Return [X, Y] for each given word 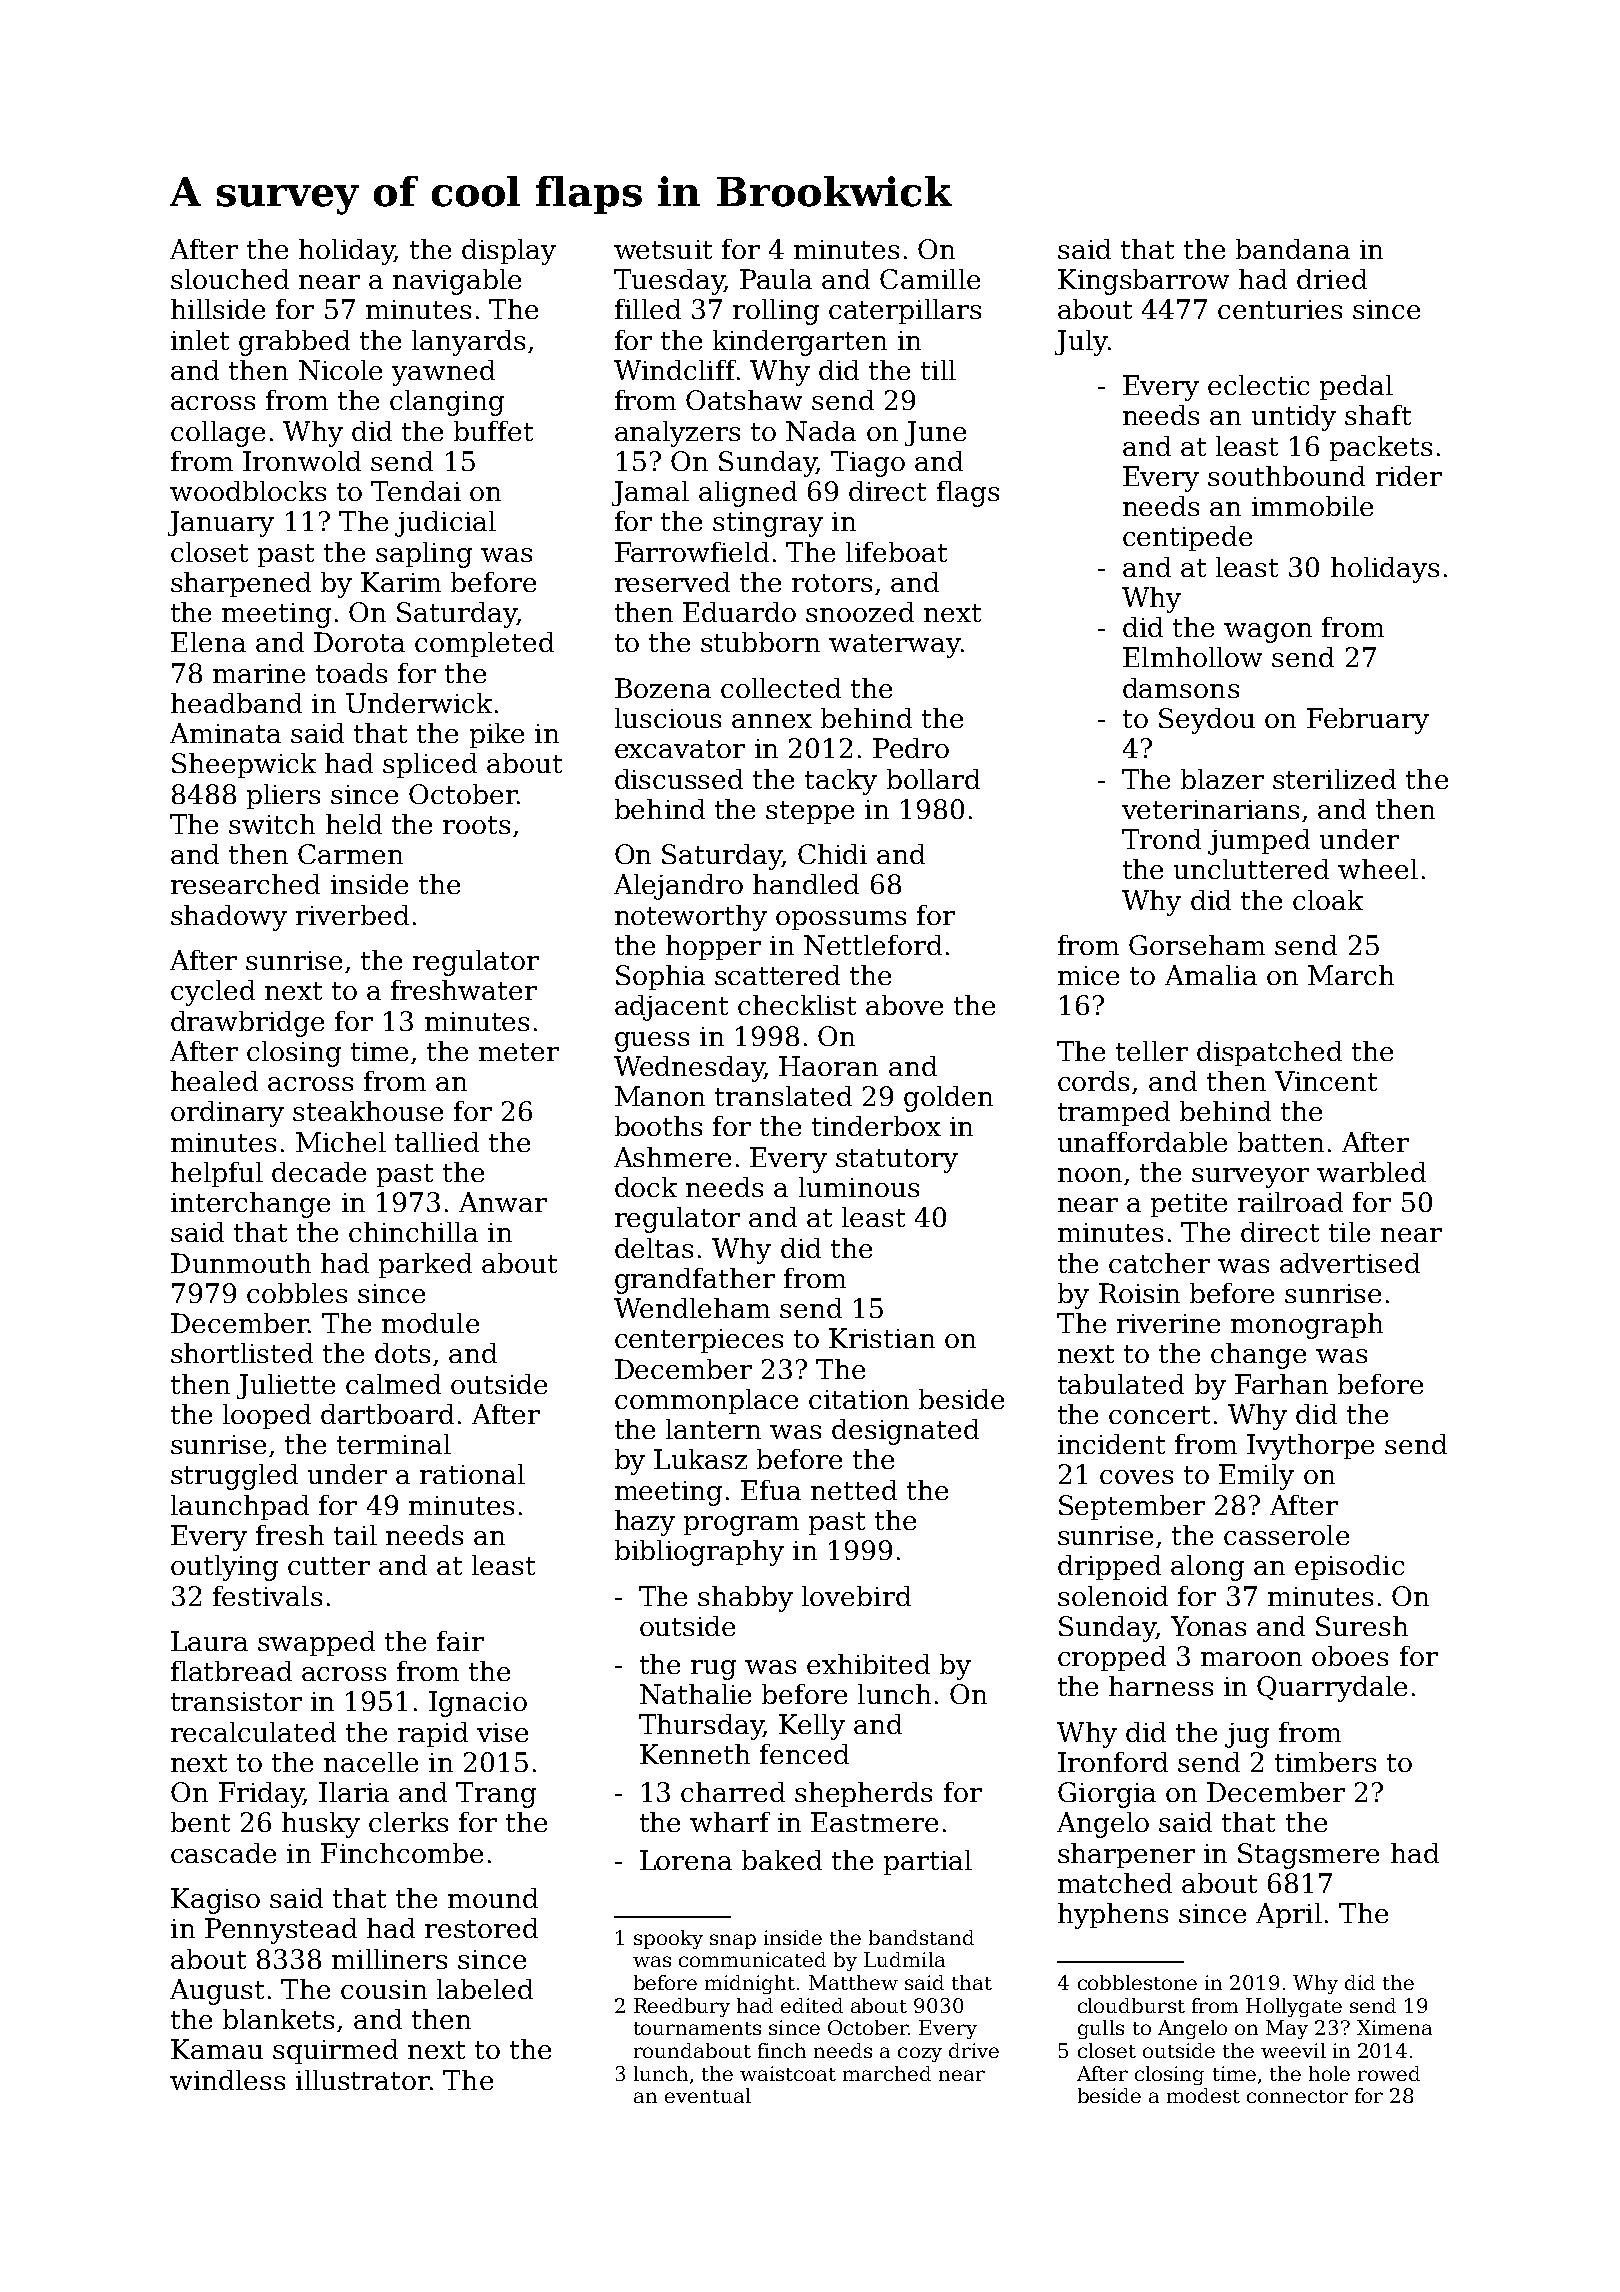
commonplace [706, 1401]
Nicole [340, 370]
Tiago [868, 464]
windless [227, 2080]
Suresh [1362, 1626]
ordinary [227, 1114]
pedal [1356, 387]
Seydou [1207, 721]
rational [472, 1474]
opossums [841, 920]
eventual [708, 2095]
